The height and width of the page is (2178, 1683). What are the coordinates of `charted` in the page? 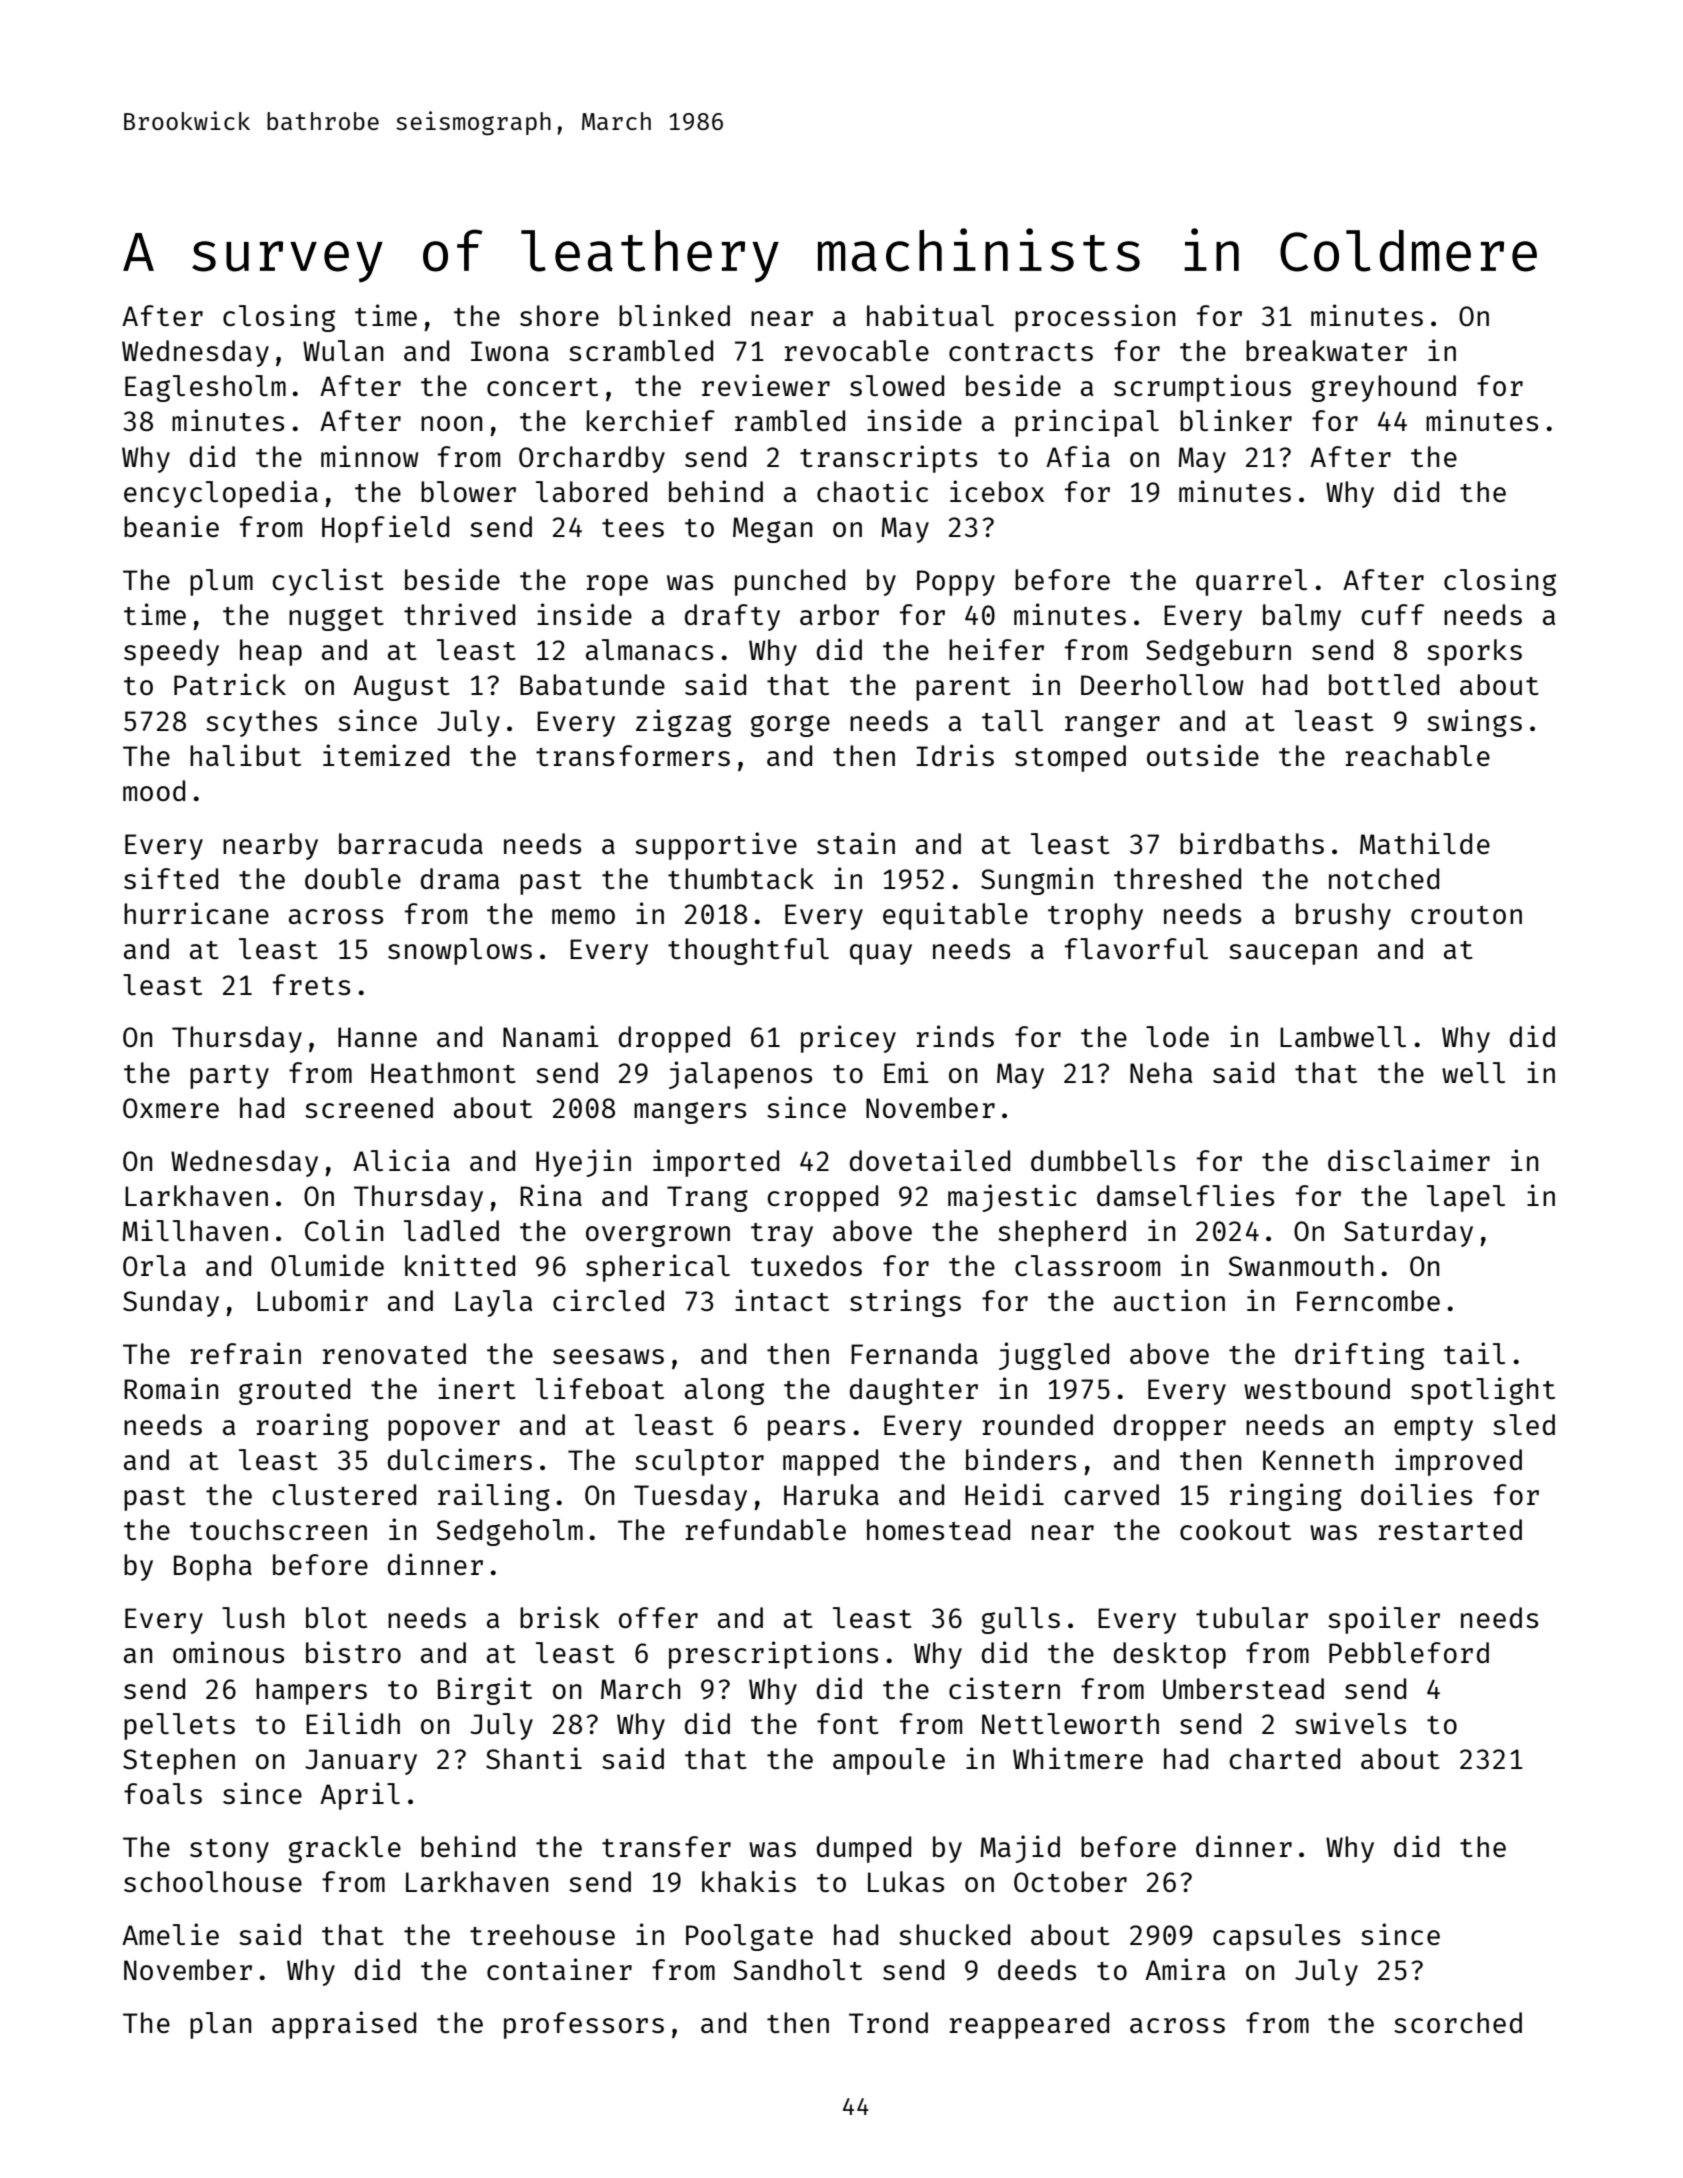 It's located at (1284, 1758).
